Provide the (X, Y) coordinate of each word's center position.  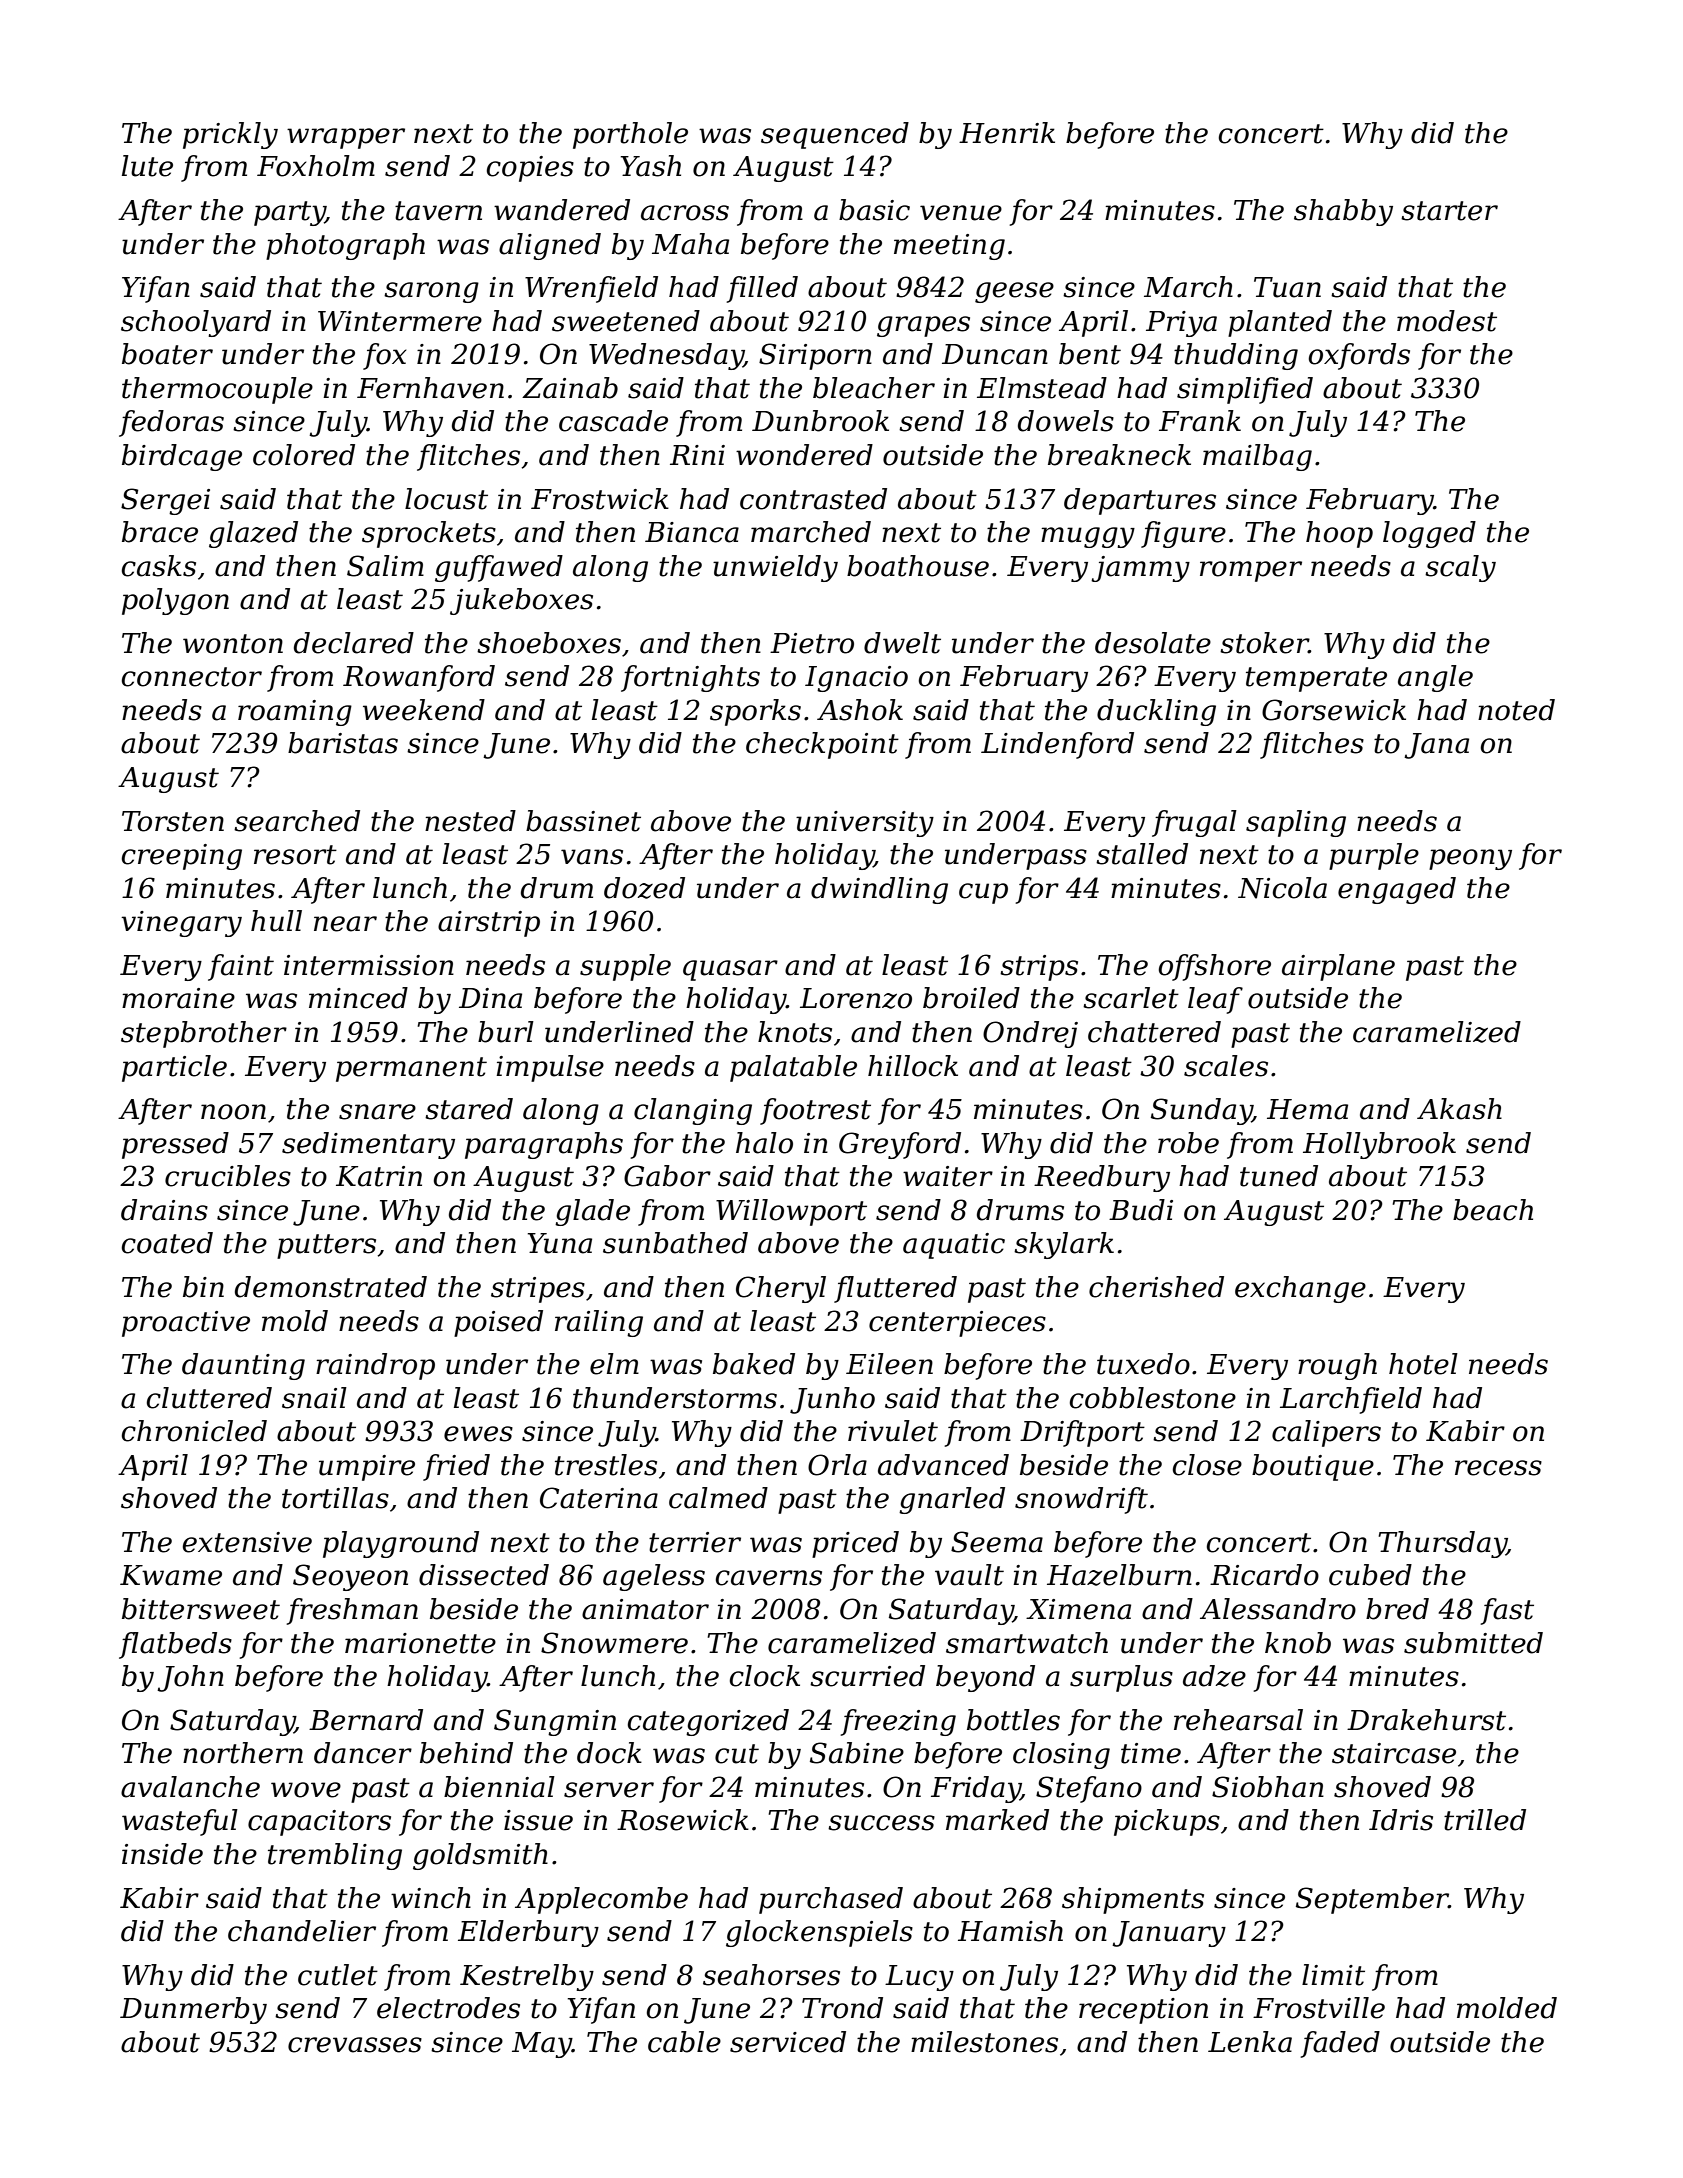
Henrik (1007, 133)
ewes (478, 1434)
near (345, 924)
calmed (718, 1498)
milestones (984, 2042)
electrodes (448, 2008)
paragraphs (544, 1145)
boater (167, 354)
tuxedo (1143, 1364)
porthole (630, 135)
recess (1498, 1468)
